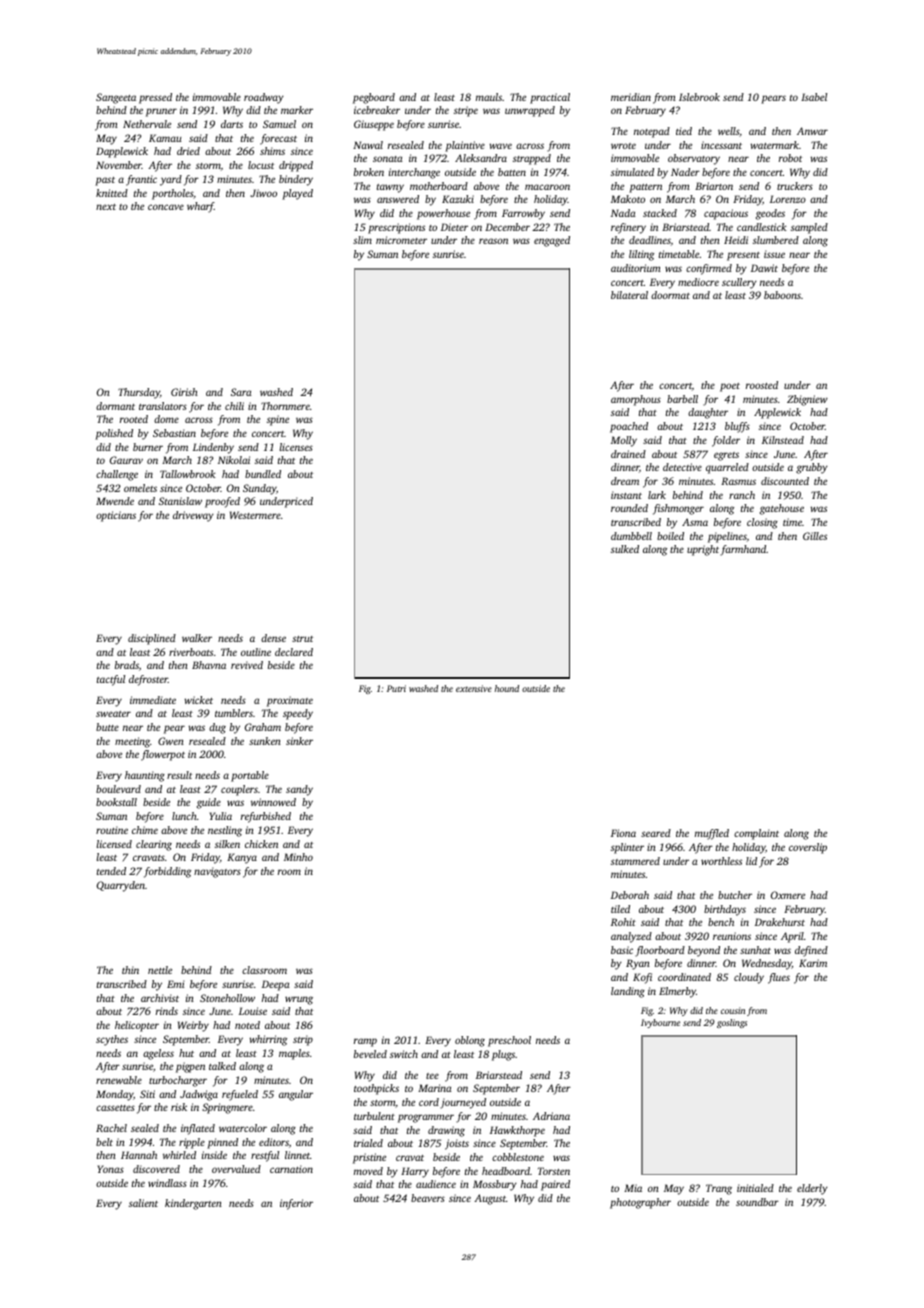 The height and width of the document is (1308, 924). I want to click on beveled, so click(370, 1054).
